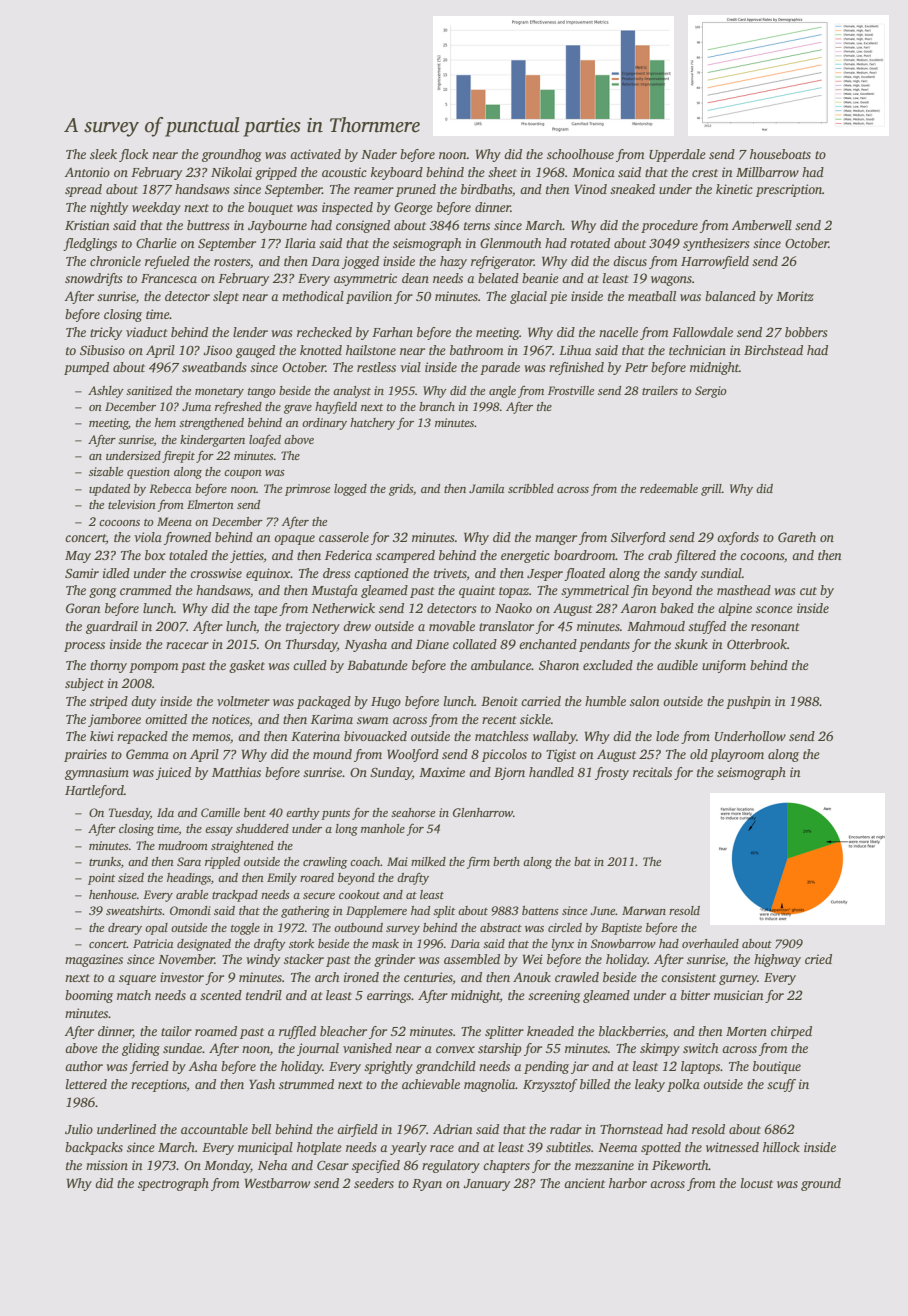  Describe the element at coordinates (315, 154) in the screenshot. I see `activated` at that location.
